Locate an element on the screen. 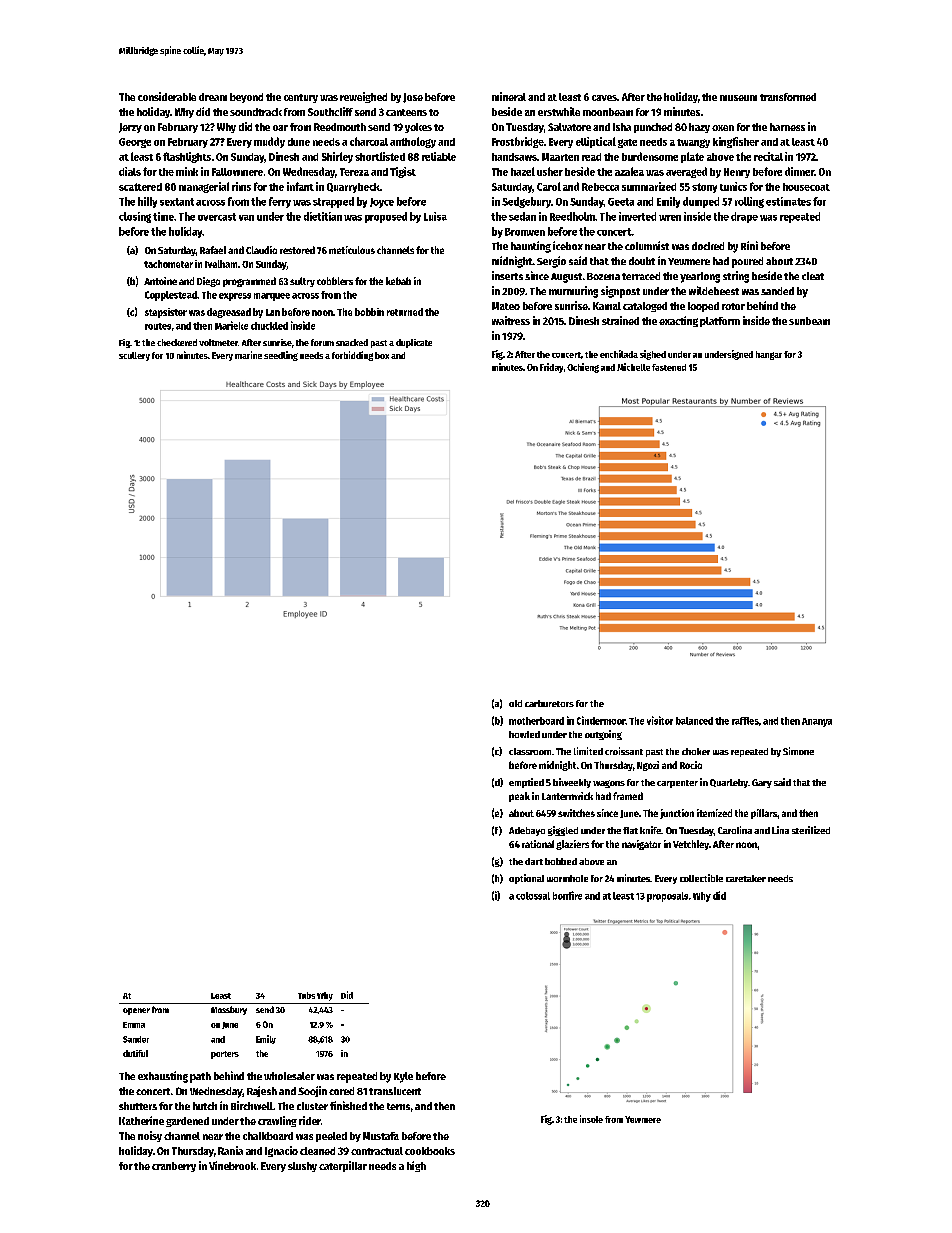 The width and height of the screenshot is (952, 1233). visitor is located at coordinates (660, 720).
